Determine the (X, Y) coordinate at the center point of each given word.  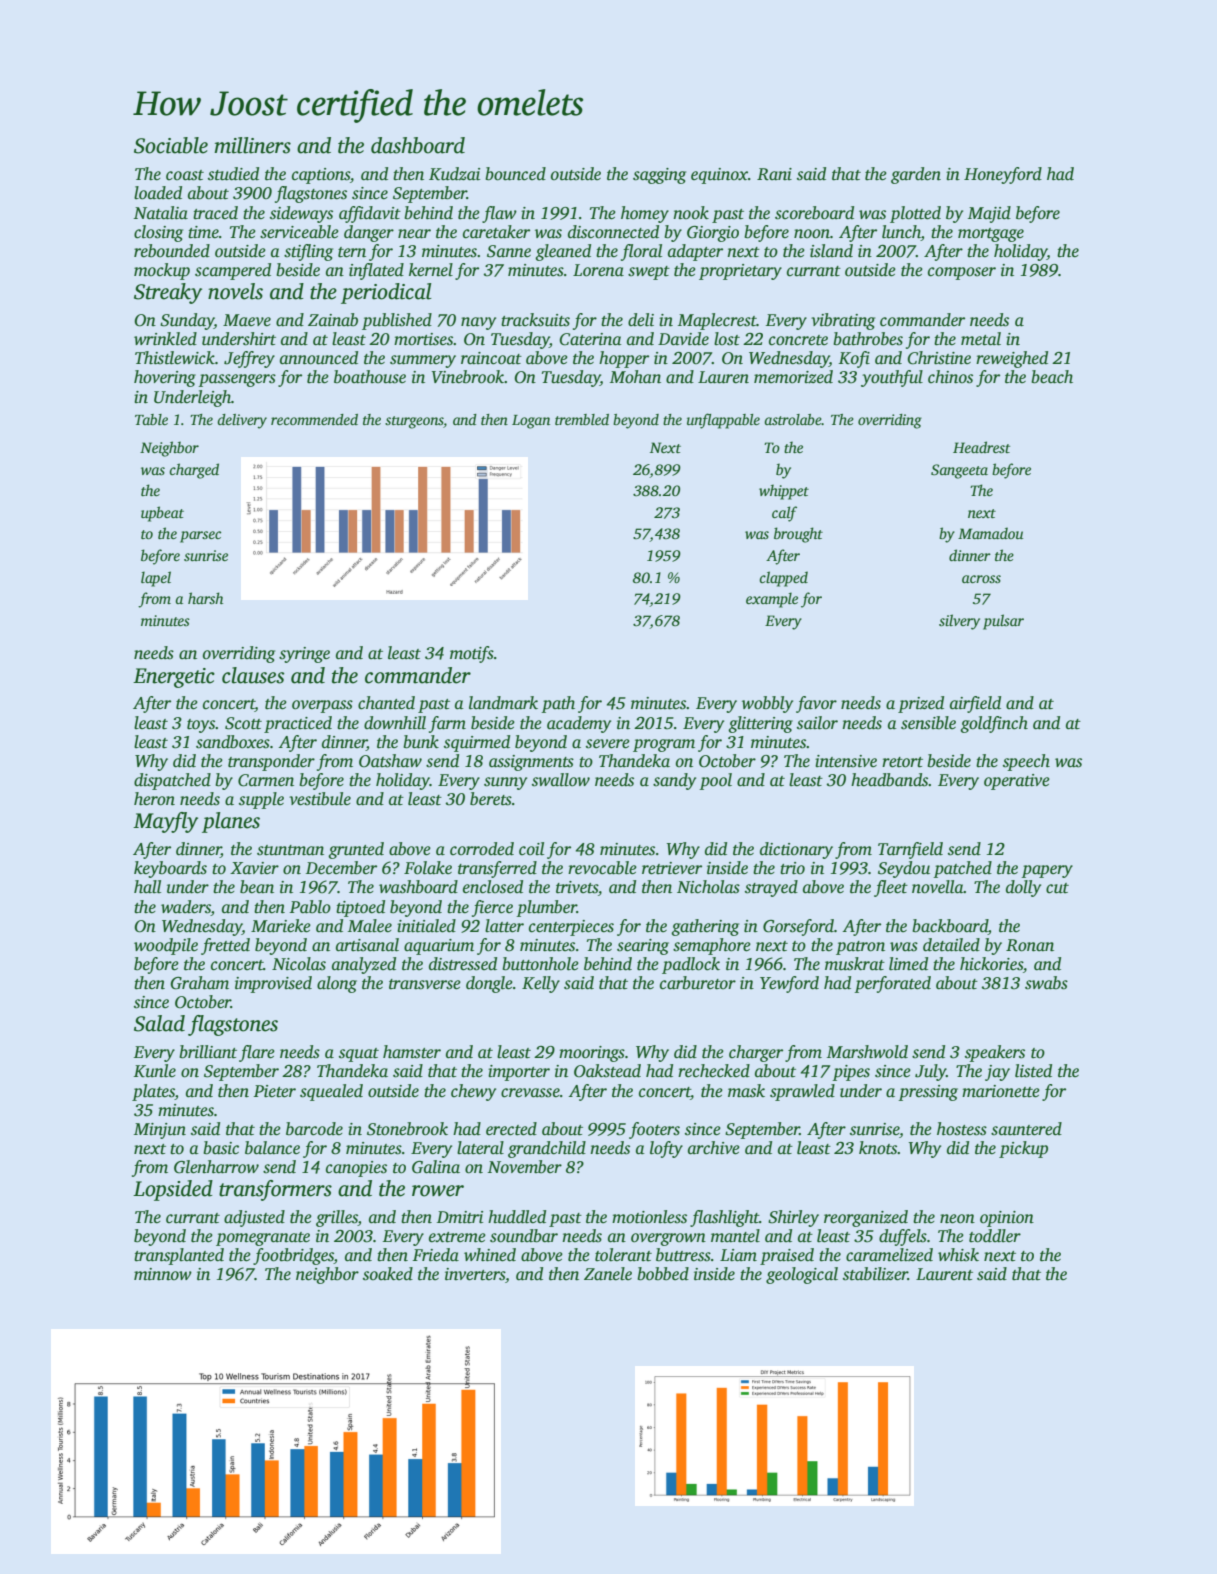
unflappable (723, 421)
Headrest (981, 447)
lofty (666, 1149)
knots (878, 1148)
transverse (425, 984)
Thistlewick (175, 358)
